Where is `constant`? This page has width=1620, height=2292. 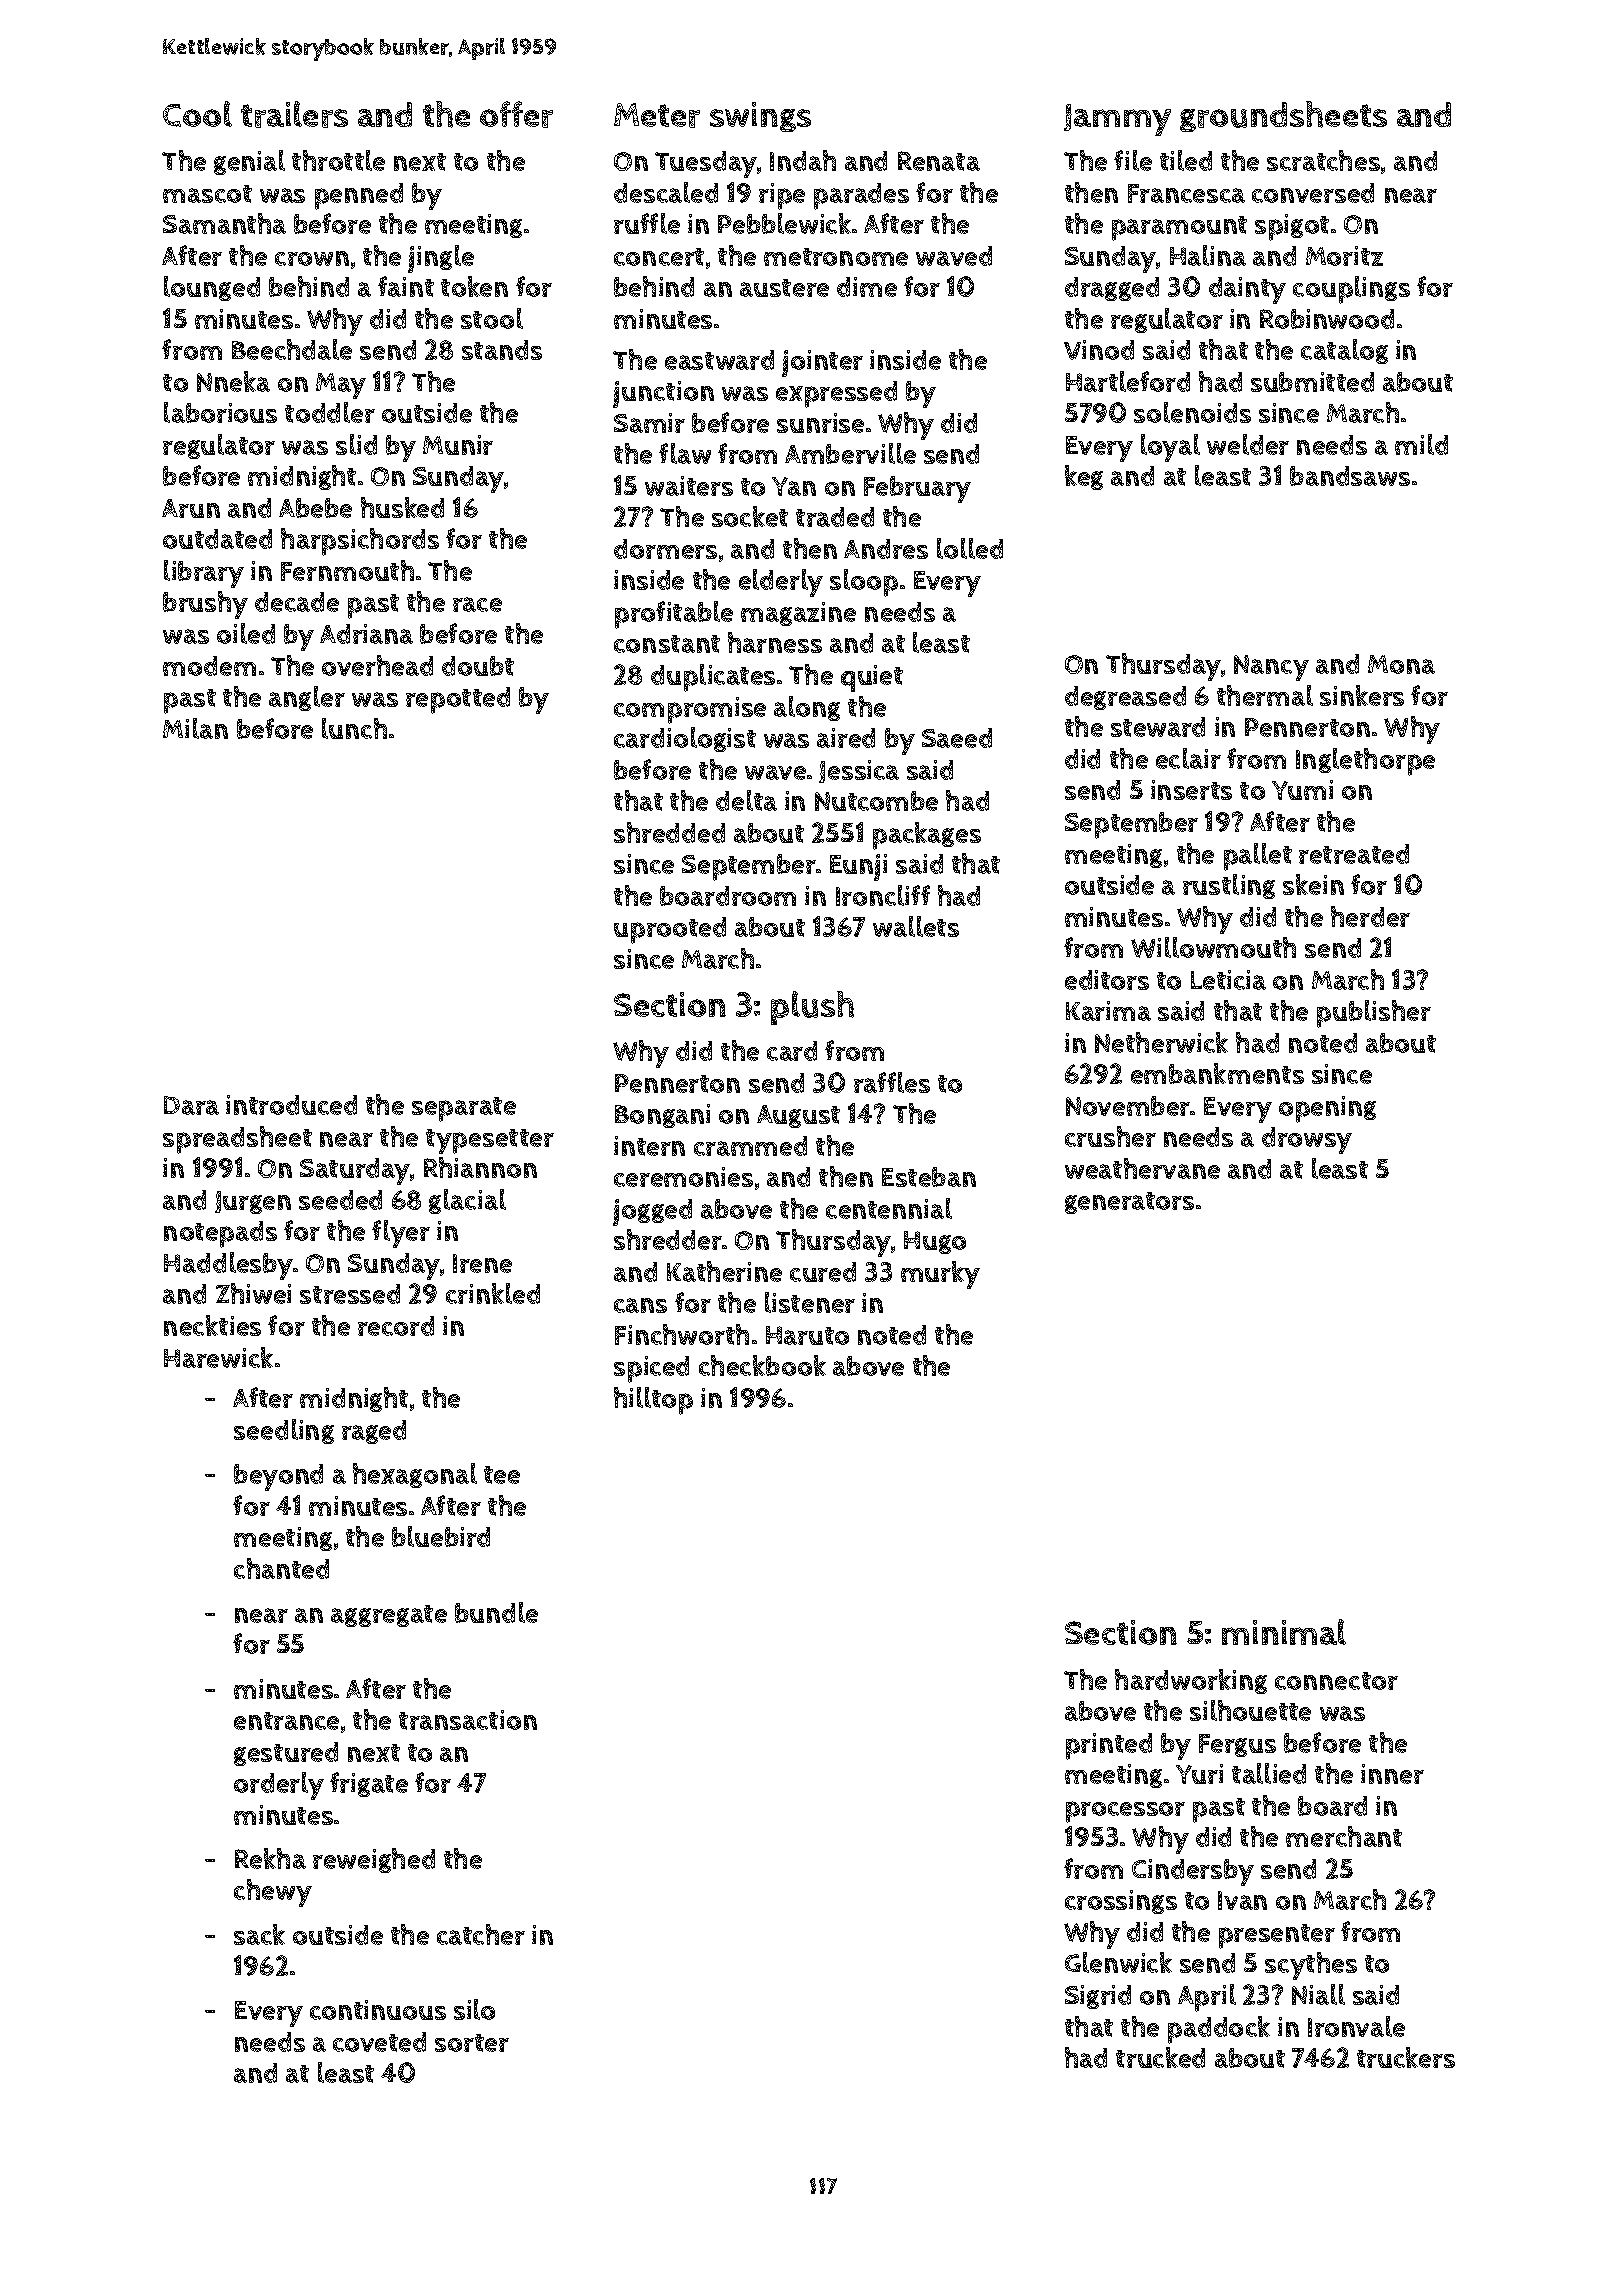
constant is located at coordinates (667, 644).
